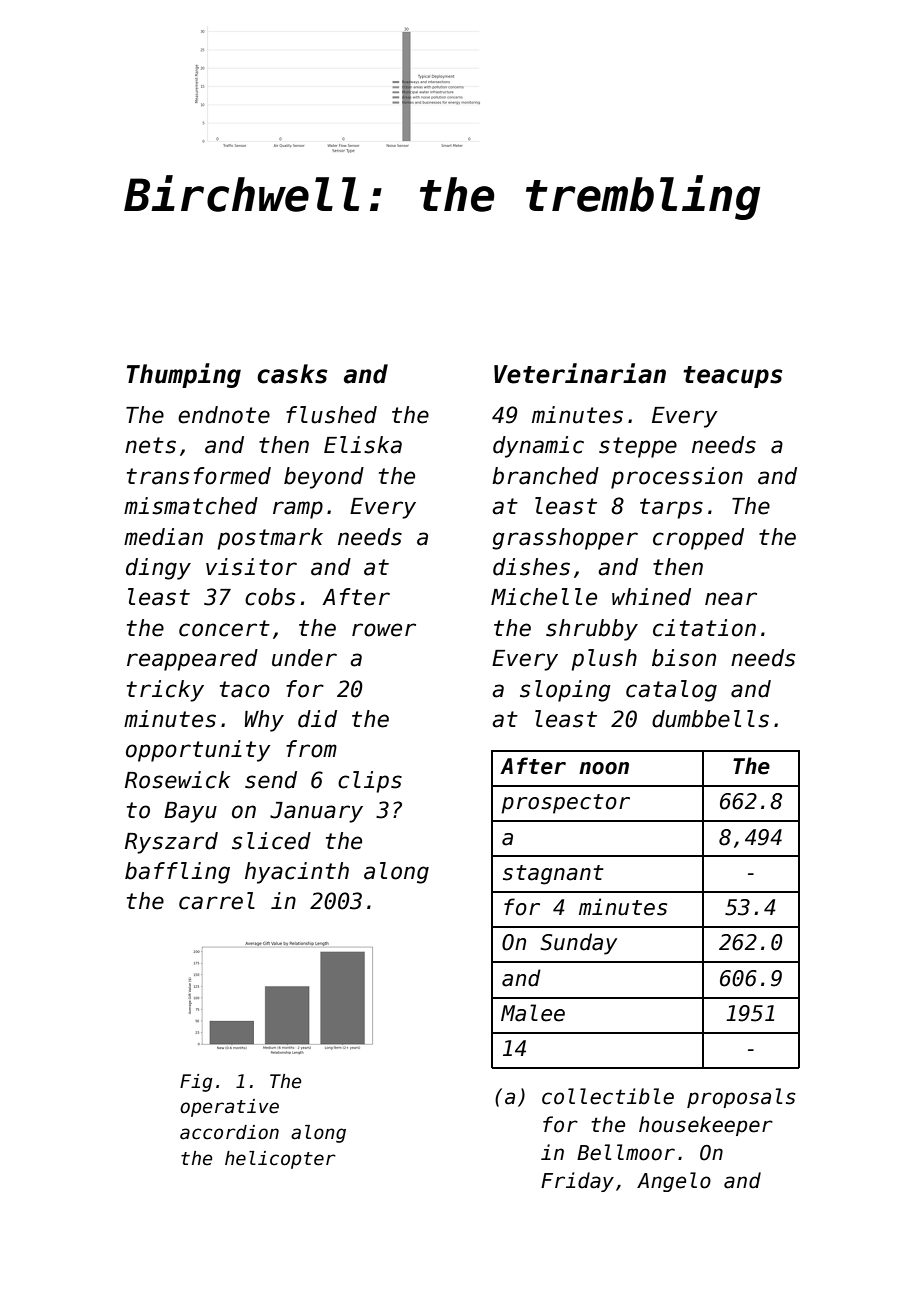 This document has height=1311, width=924. Describe the element at coordinates (158, 569) in the document. I see `dingy` at that location.
